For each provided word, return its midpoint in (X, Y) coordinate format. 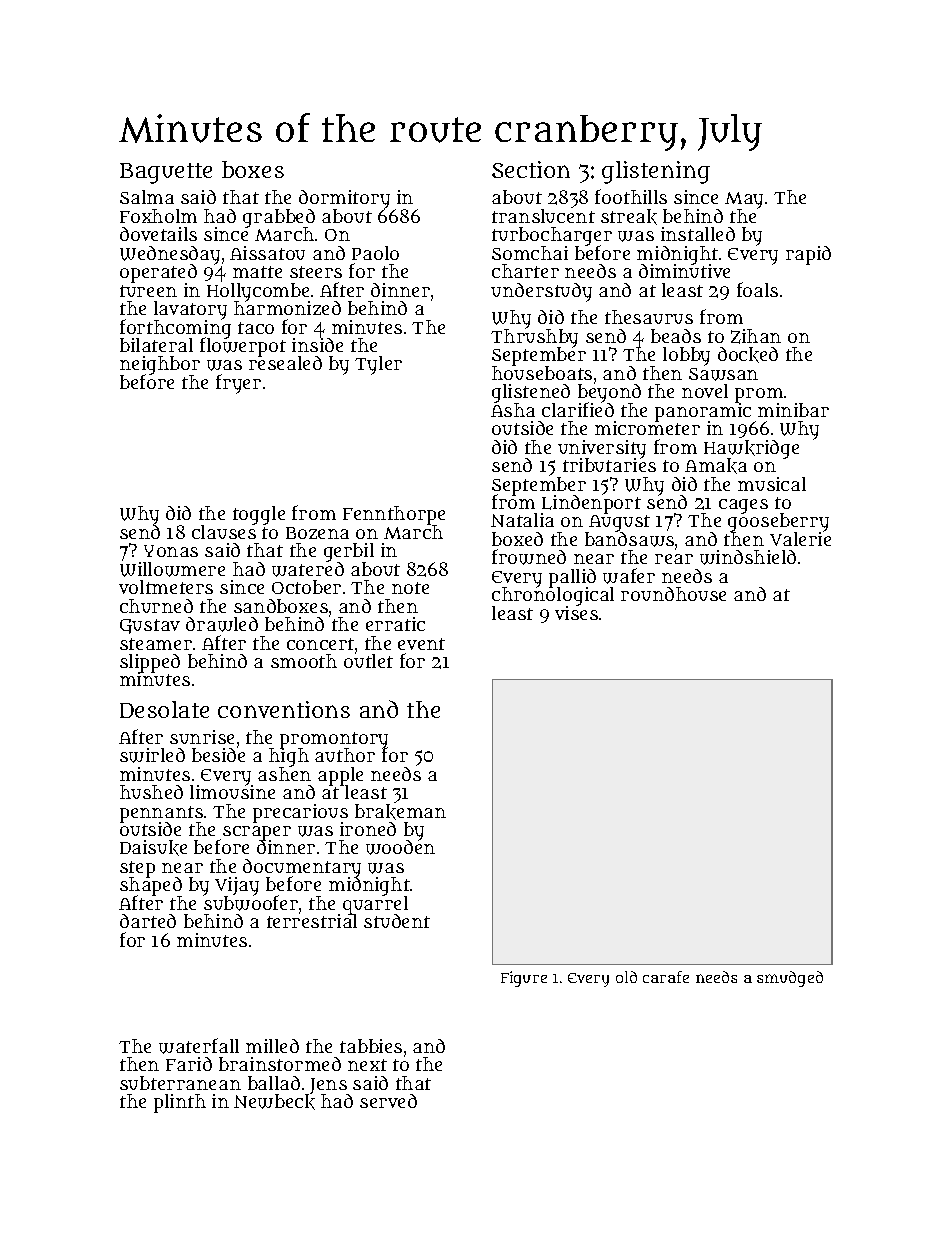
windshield (748, 557)
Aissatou (267, 253)
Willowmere (172, 569)
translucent (543, 216)
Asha (513, 410)
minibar (793, 410)
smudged (790, 979)
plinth (180, 1103)
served (388, 1101)
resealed (285, 363)
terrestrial (312, 921)
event (421, 644)
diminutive (684, 271)
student (397, 921)
